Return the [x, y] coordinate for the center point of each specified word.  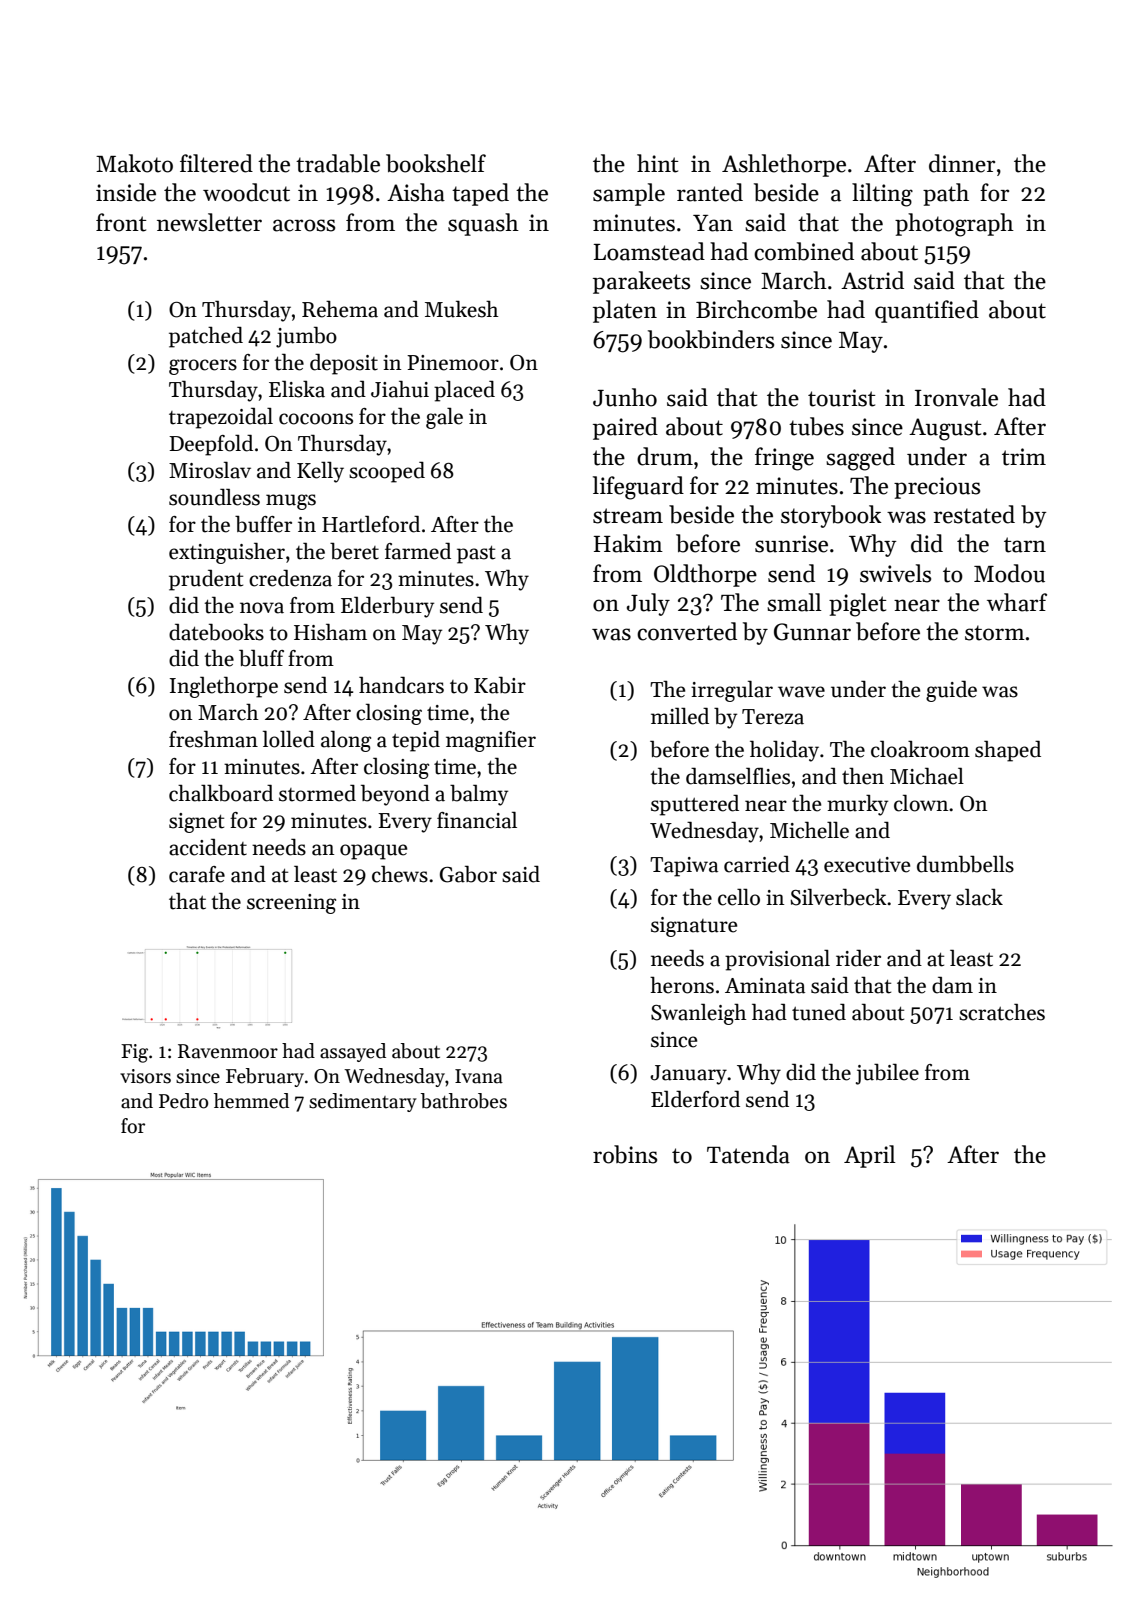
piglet [858, 605]
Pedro [183, 1101]
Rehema [340, 309]
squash [483, 224]
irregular [732, 691]
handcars [401, 685]
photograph [954, 225]
